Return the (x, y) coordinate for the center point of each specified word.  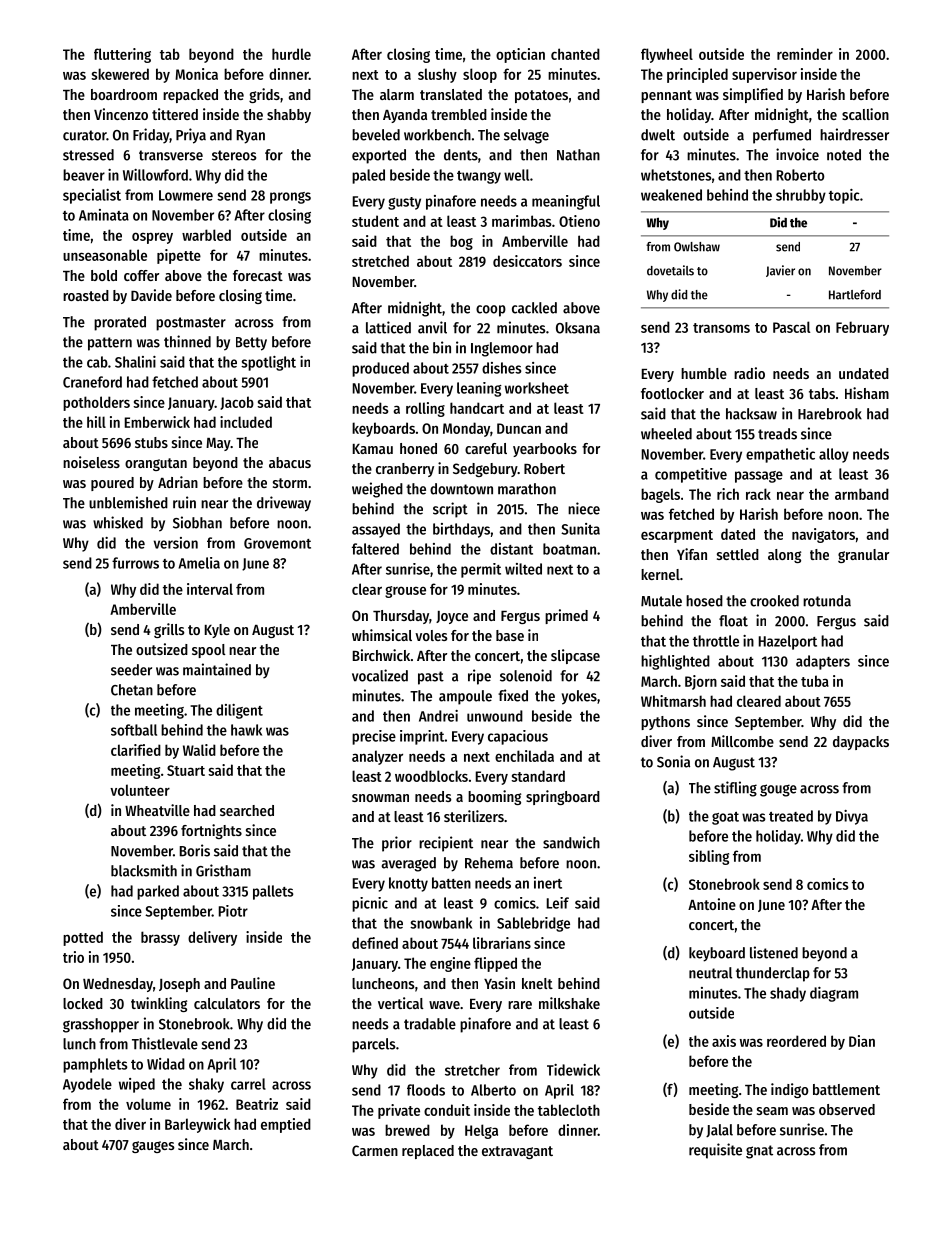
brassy (160, 938)
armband (862, 494)
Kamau (373, 449)
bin (442, 347)
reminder (805, 54)
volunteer (140, 790)
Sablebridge (533, 924)
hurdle (291, 54)
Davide (151, 295)
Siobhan (197, 522)
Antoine (712, 904)
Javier (780, 271)
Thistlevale (165, 1043)
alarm (397, 94)
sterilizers (474, 816)
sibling (709, 857)
